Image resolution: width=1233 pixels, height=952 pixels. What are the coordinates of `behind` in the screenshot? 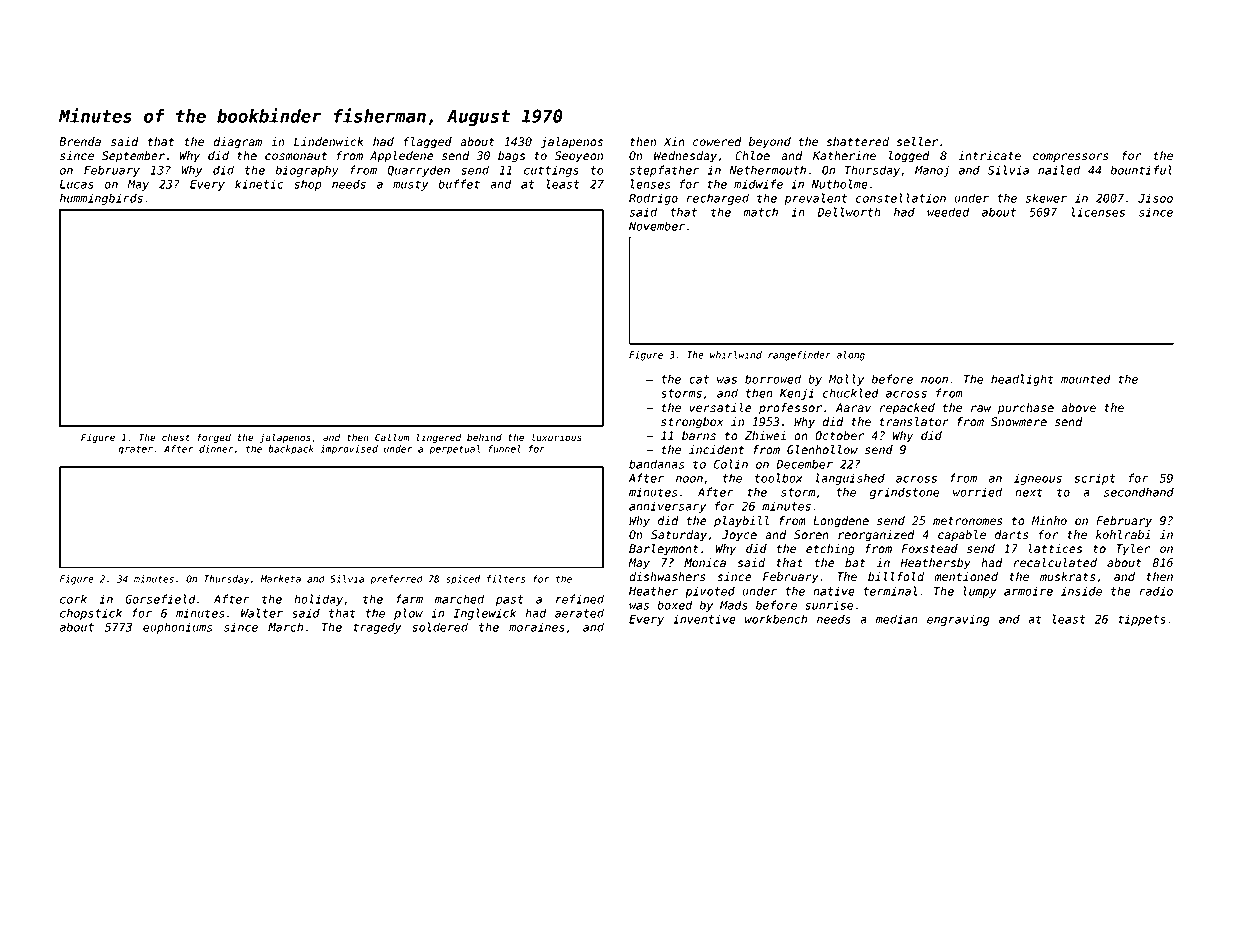 It's located at (484, 437).
